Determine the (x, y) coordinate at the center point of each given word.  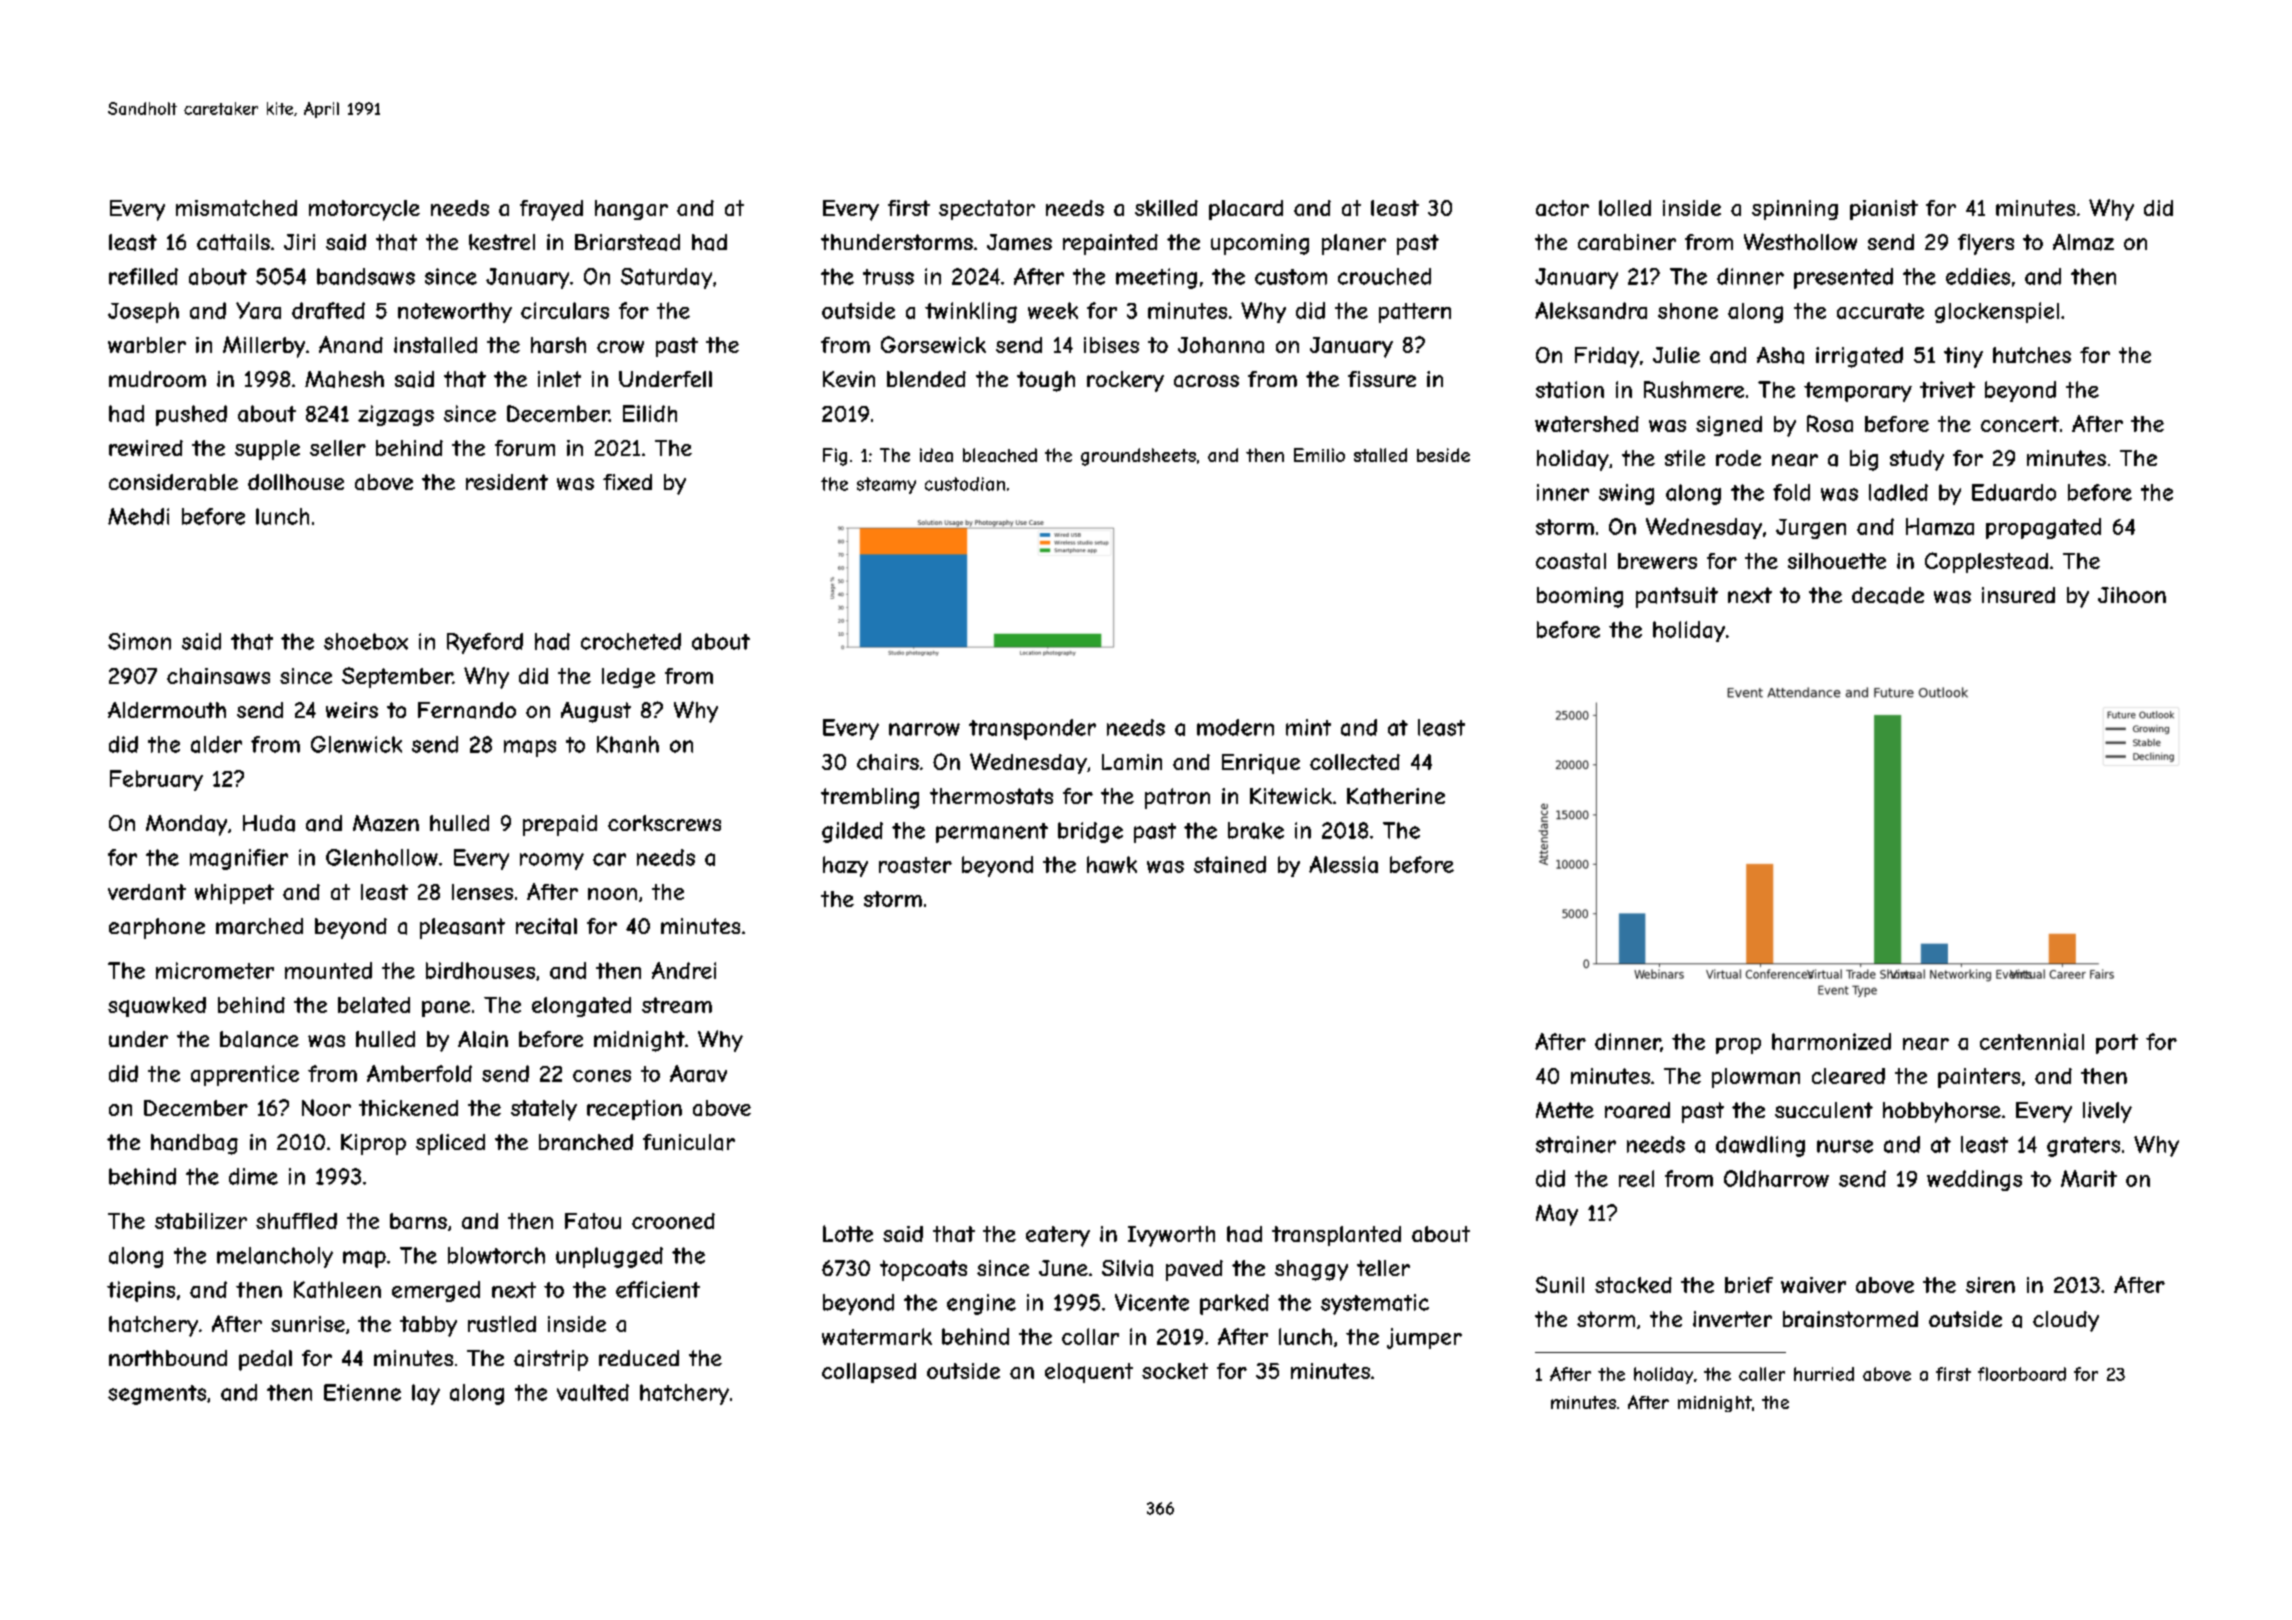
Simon (139, 641)
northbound (168, 1358)
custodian (965, 484)
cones (602, 1076)
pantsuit (1677, 597)
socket (1175, 1371)
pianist (1884, 210)
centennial (2032, 1041)
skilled (1166, 208)
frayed (551, 210)
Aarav (698, 1073)
